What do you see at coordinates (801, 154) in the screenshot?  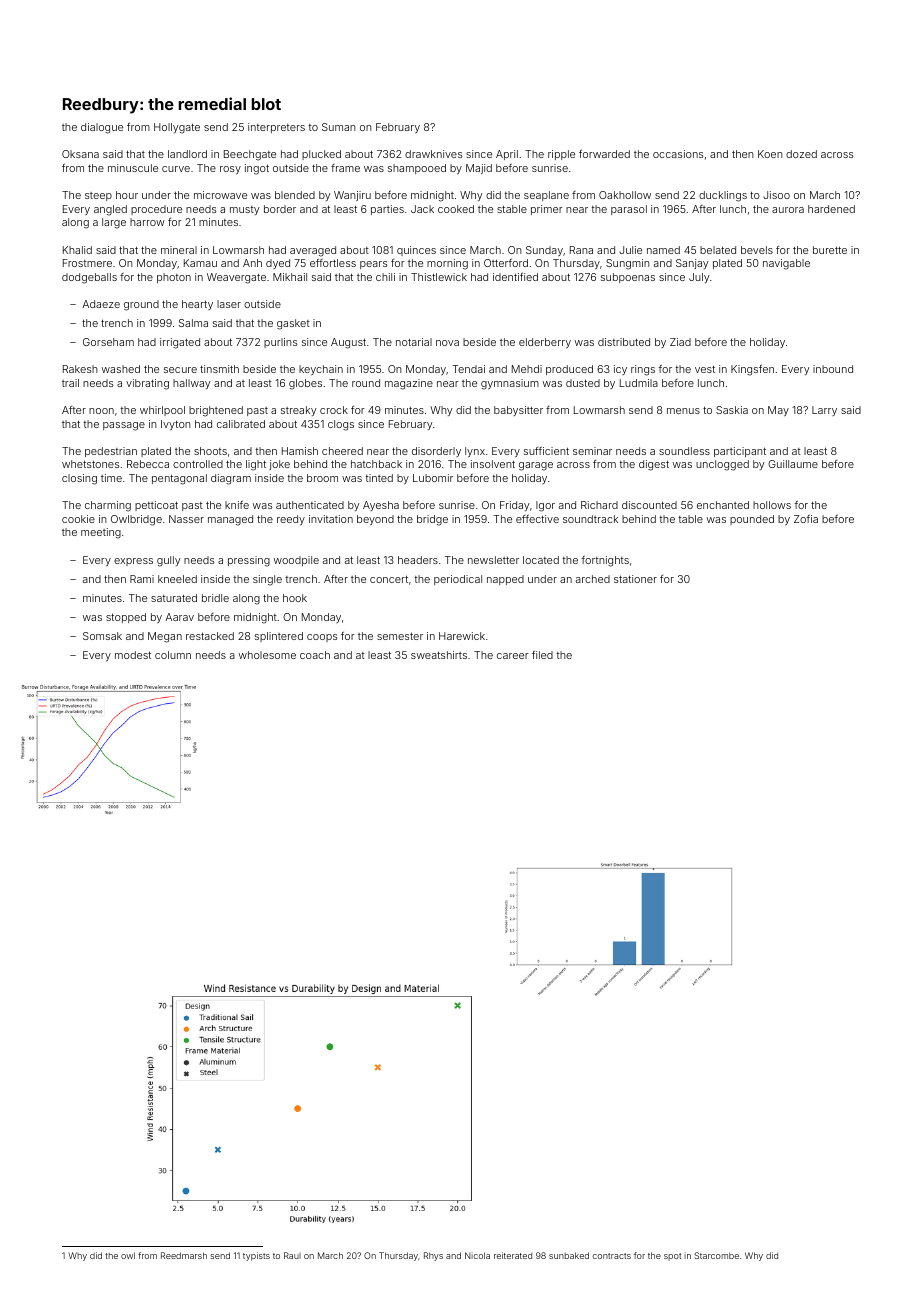 I see `dozed` at bounding box center [801, 154].
